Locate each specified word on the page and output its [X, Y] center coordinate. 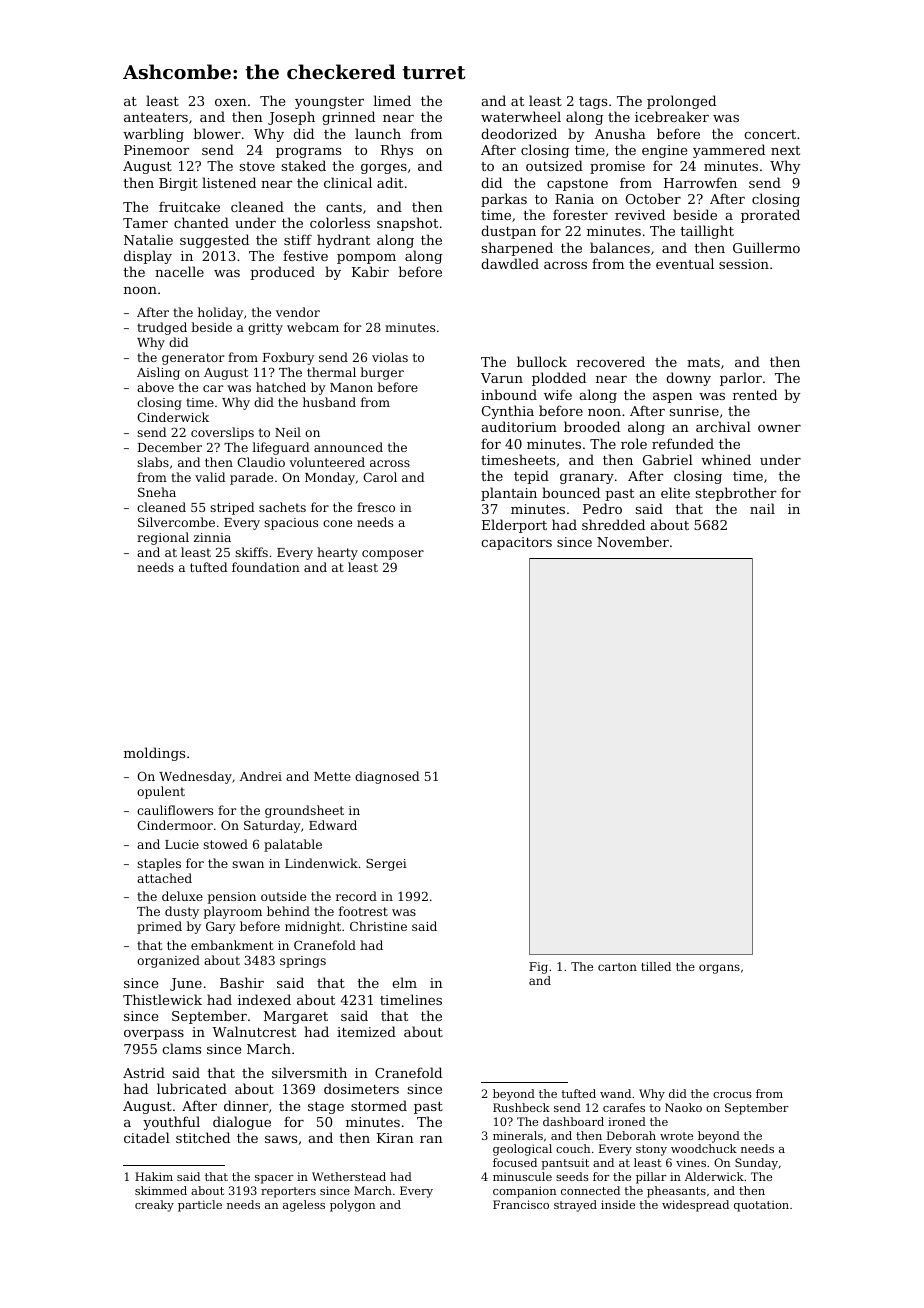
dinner [246, 1105]
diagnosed [387, 777]
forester [580, 214]
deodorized [519, 133]
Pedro [602, 508]
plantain [509, 494]
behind [288, 911]
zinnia [212, 537]
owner [779, 428]
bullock [542, 361]
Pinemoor [156, 150]
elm [404, 982]
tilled [656, 966]
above [155, 387]
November [633, 541]
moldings [154, 754]
